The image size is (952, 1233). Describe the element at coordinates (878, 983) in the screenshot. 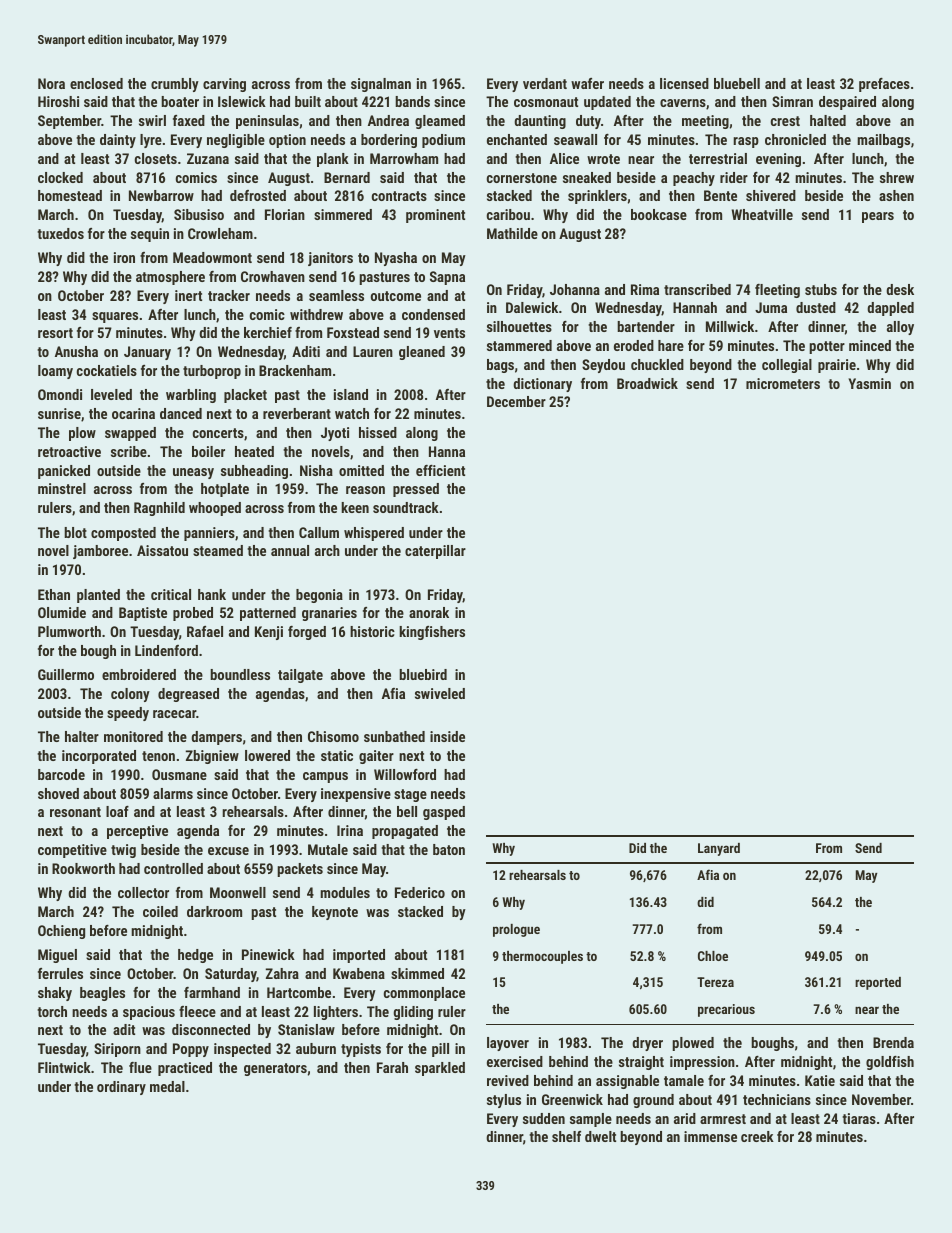

I see `reported` at that location.
